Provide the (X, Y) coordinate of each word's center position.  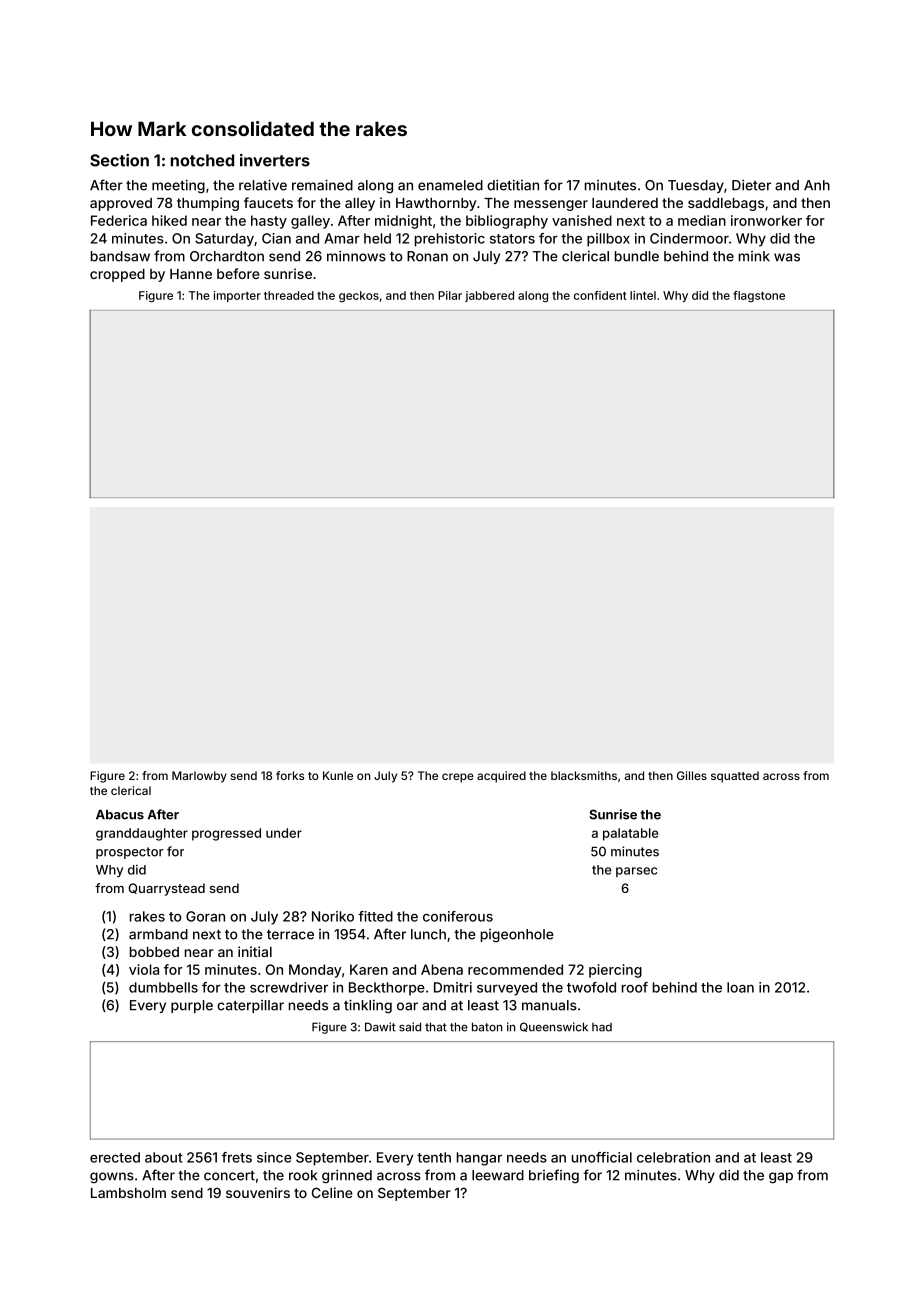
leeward (498, 1175)
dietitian (513, 185)
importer (237, 296)
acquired (501, 777)
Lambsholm (128, 1193)
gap (781, 1178)
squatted (735, 777)
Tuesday (696, 186)
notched (202, 160)
